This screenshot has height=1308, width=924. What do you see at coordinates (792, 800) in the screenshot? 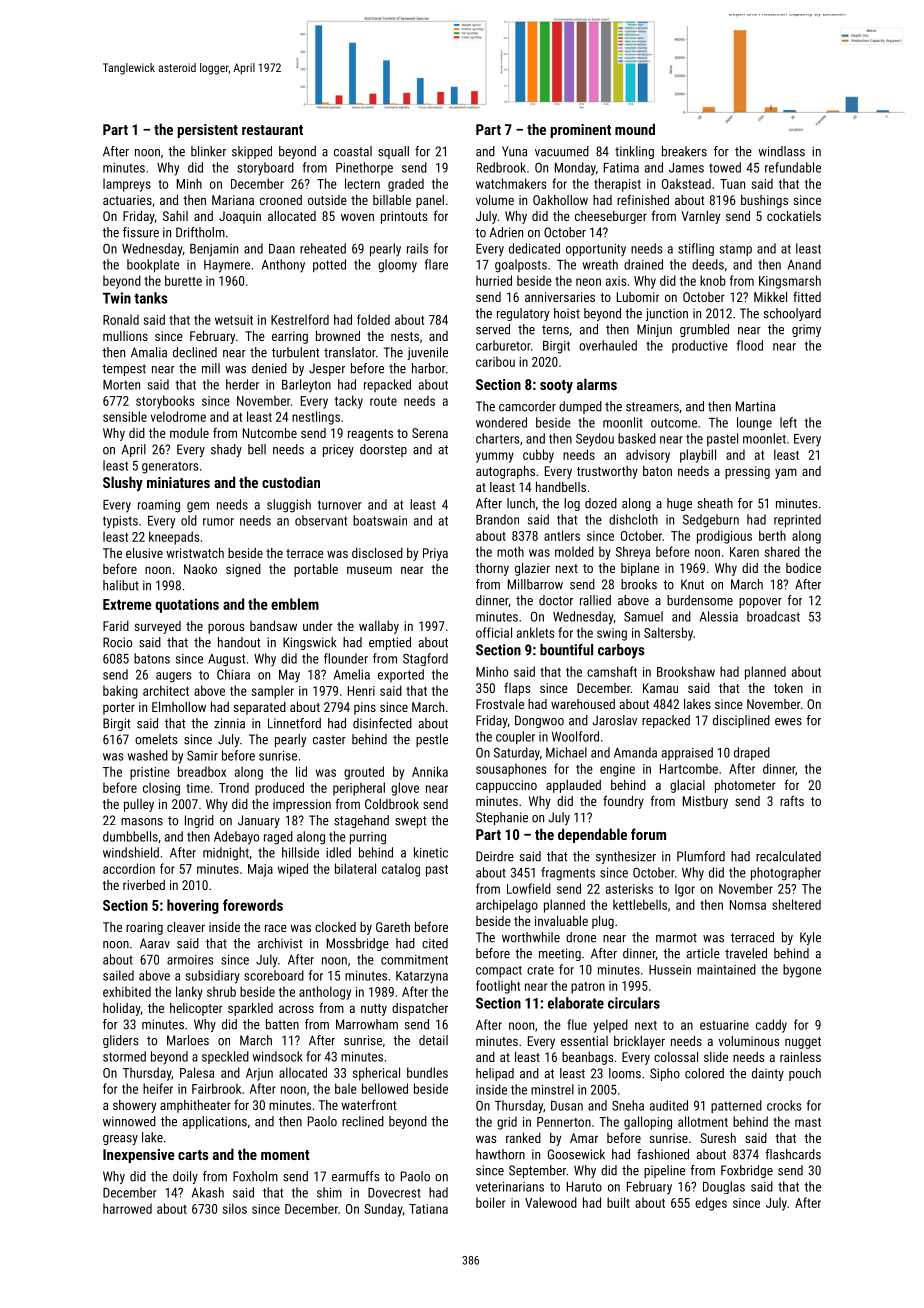
I see `rafts` at bounding box center [792, 800].
